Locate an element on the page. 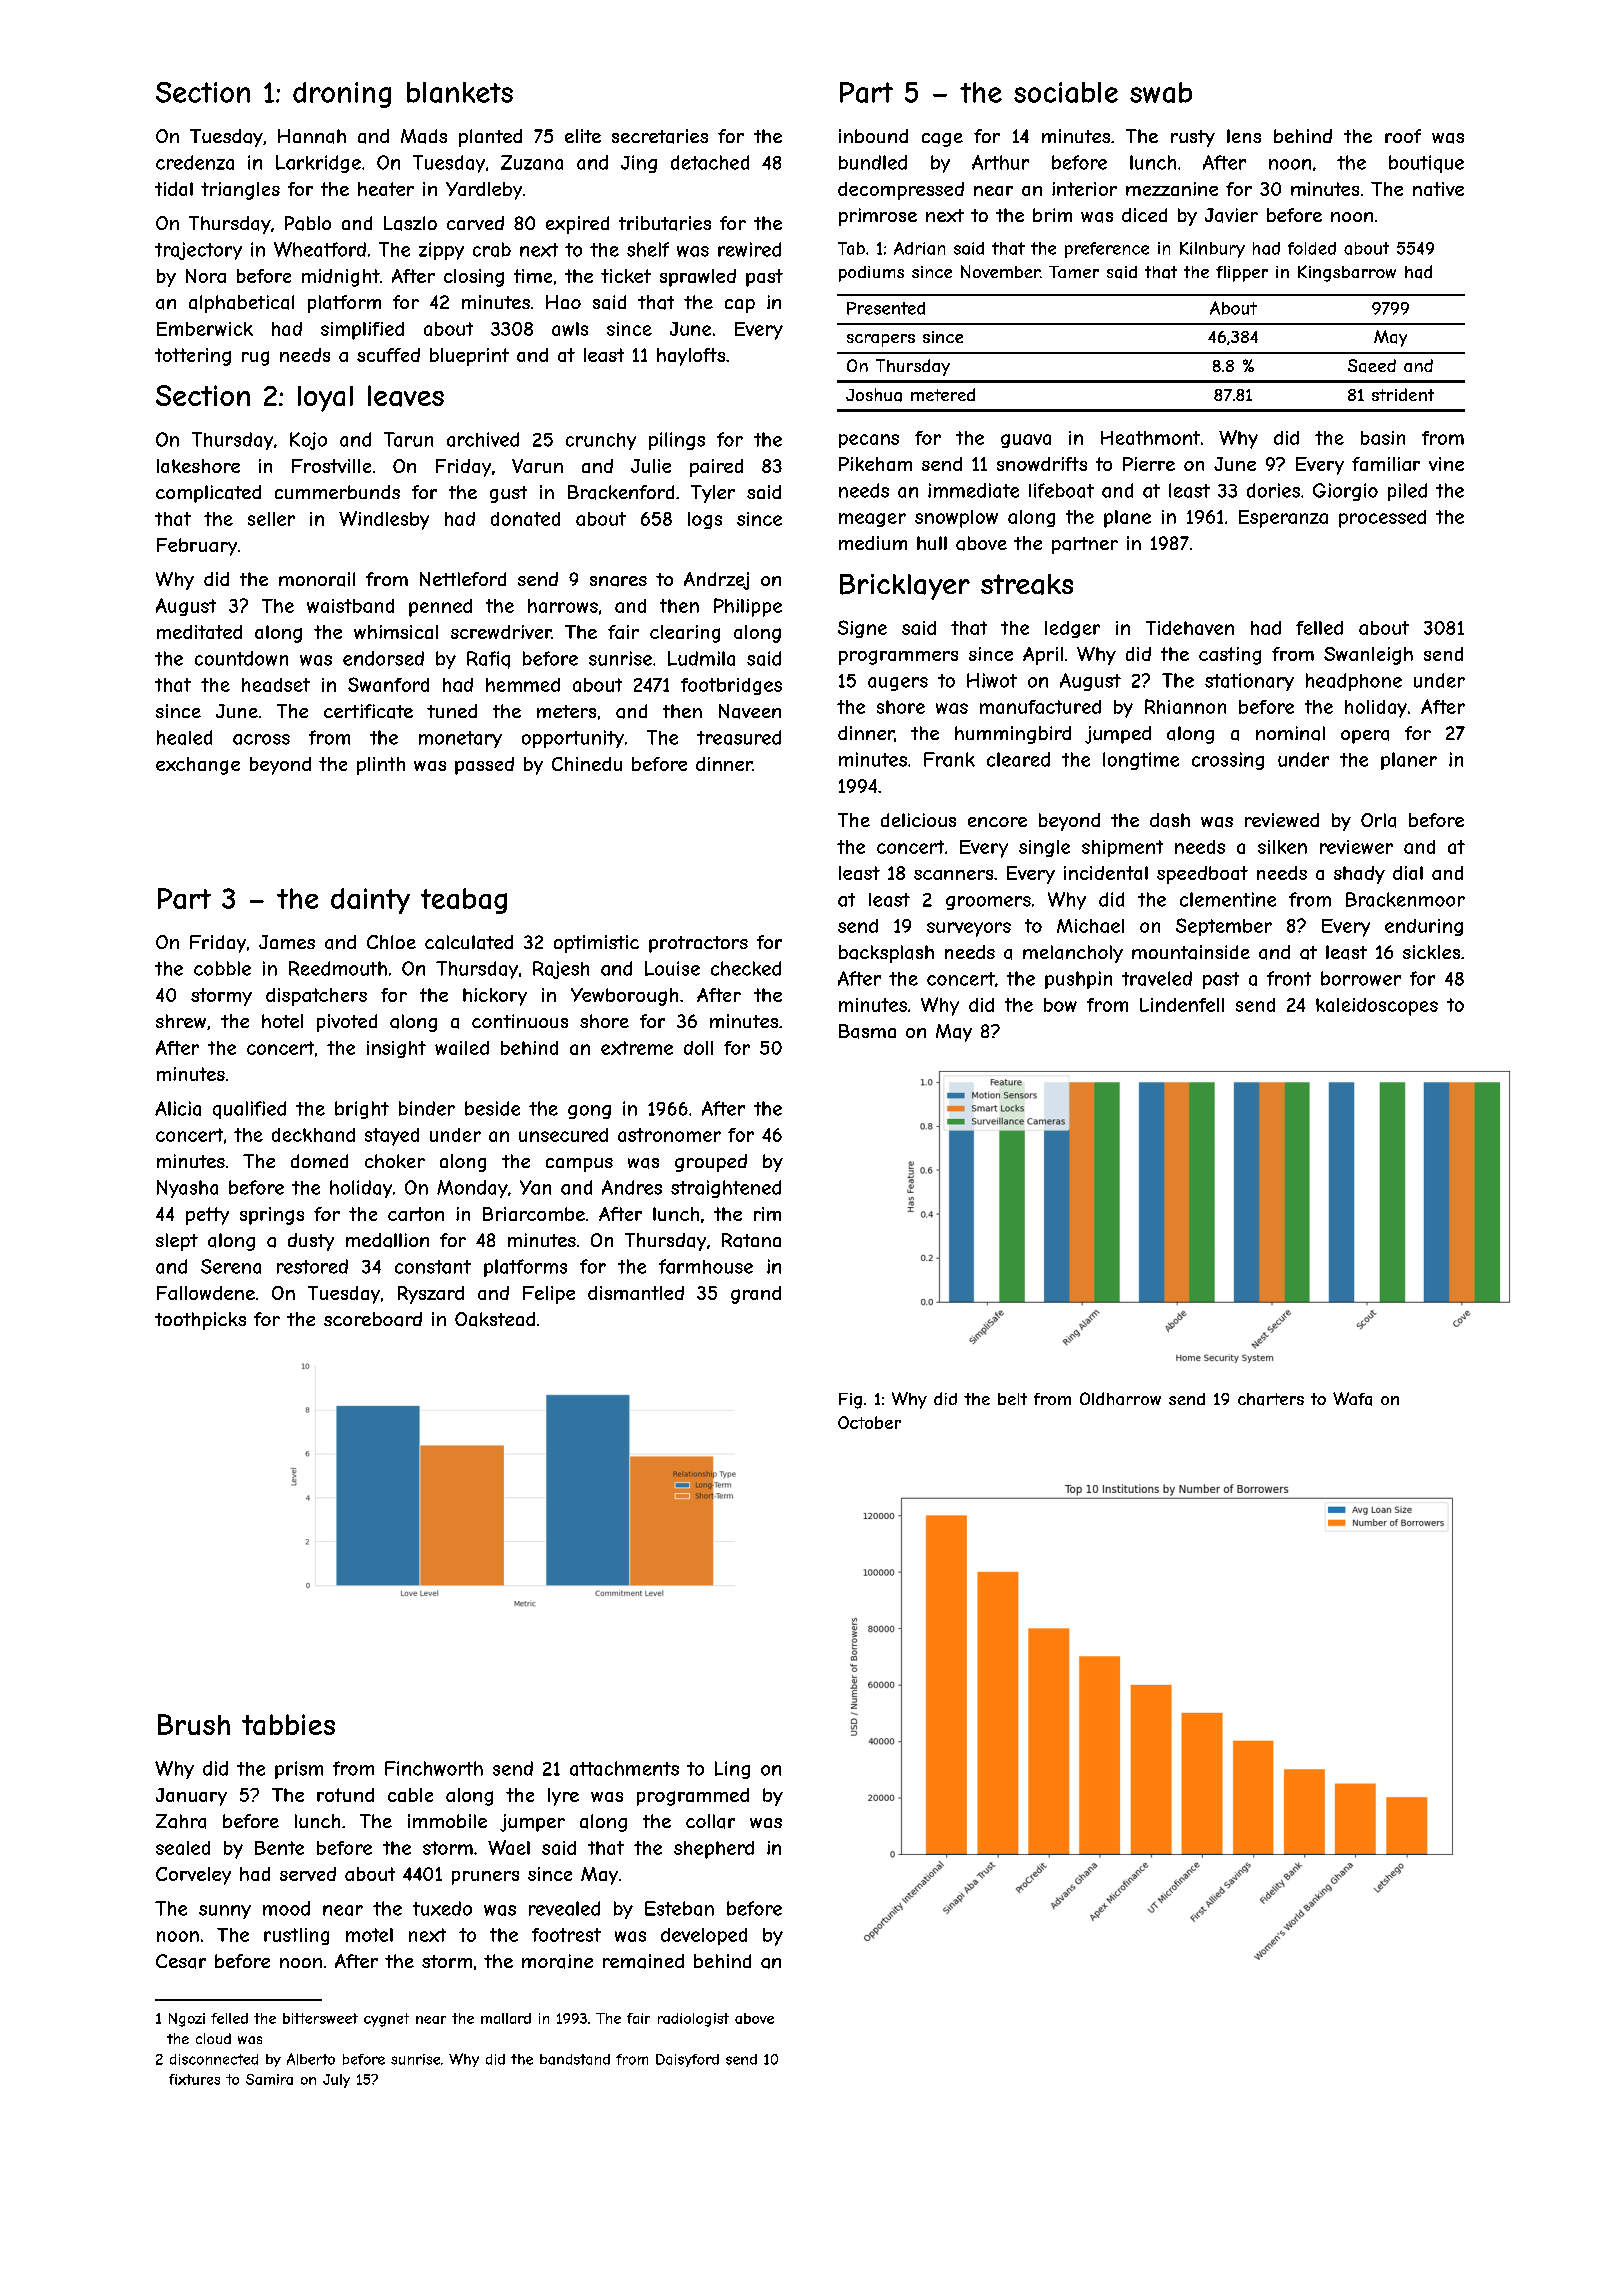 The image size is (1620, 2292). developed is located at coordinates (704, 1936).
